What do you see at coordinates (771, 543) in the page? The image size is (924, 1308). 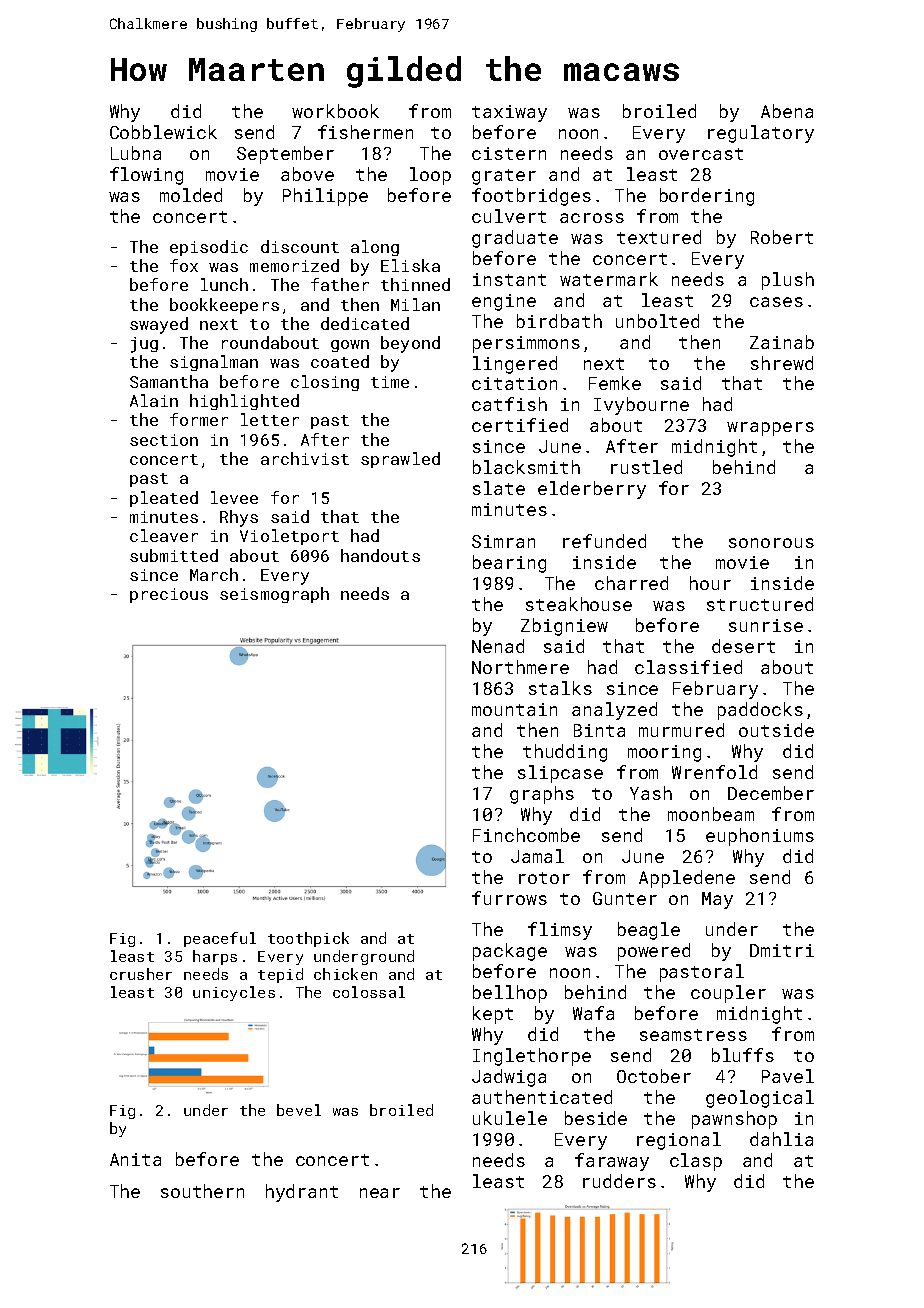 I see `sonorous` at bounding box center [771, 543].
